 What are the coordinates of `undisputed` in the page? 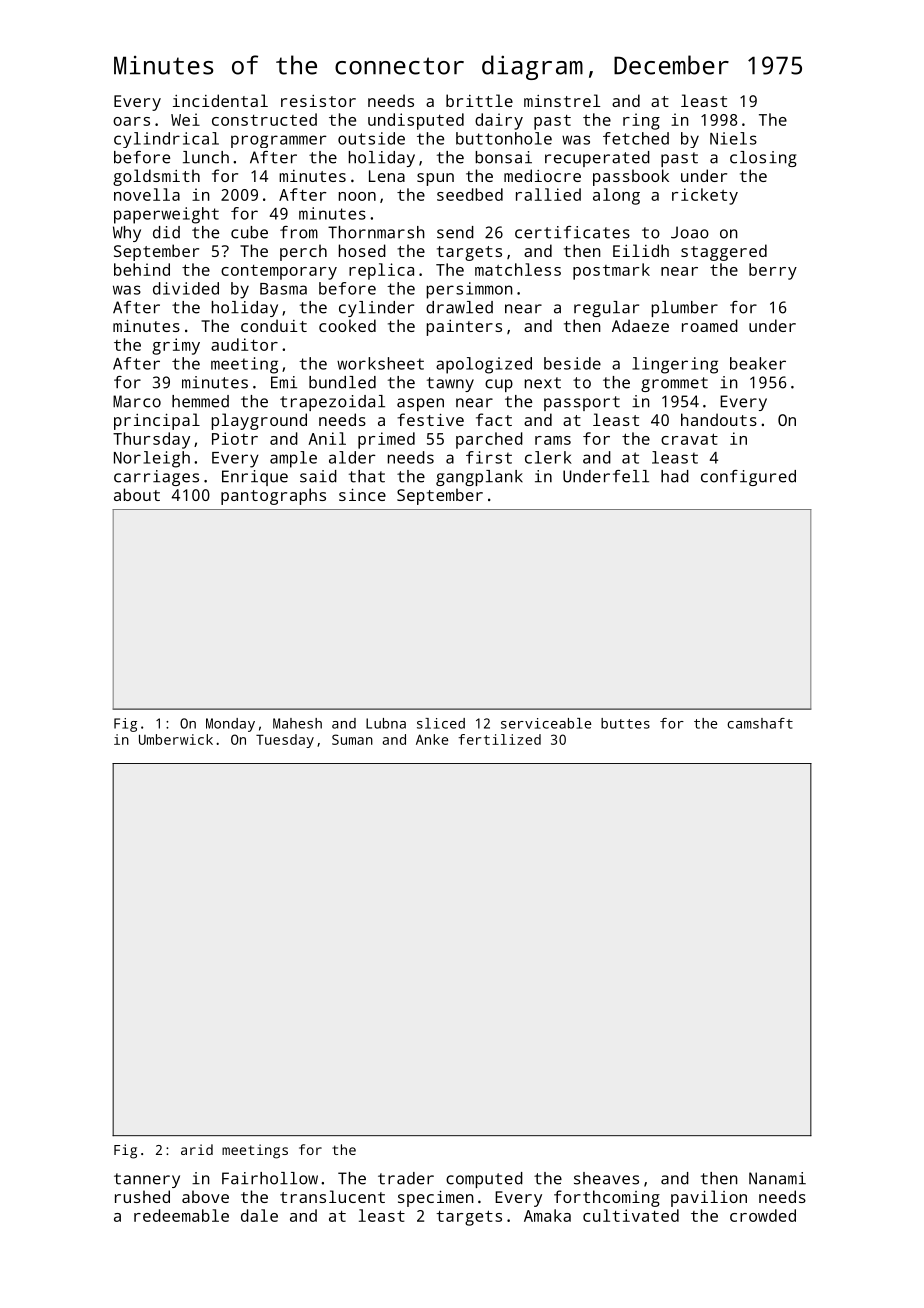 It's located at (416, 121).
